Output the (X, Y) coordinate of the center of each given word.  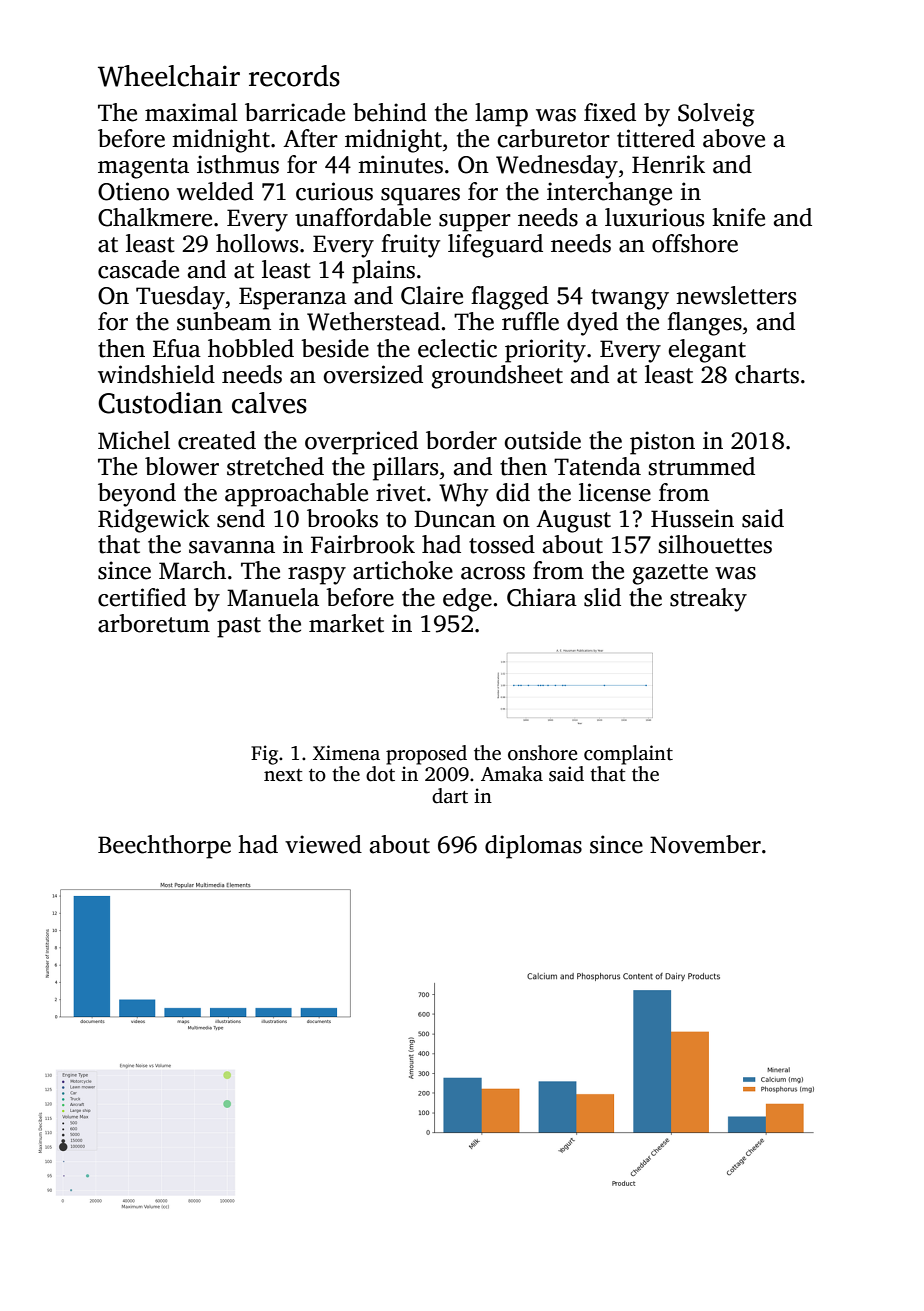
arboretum (154, 623)
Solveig (716, 115)
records (294, 76)
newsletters (736, 295)
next (283, 775)
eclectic (457, 348)
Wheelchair (169, 76)
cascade (138, 269)
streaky (708, 600)
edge (467, 600)
